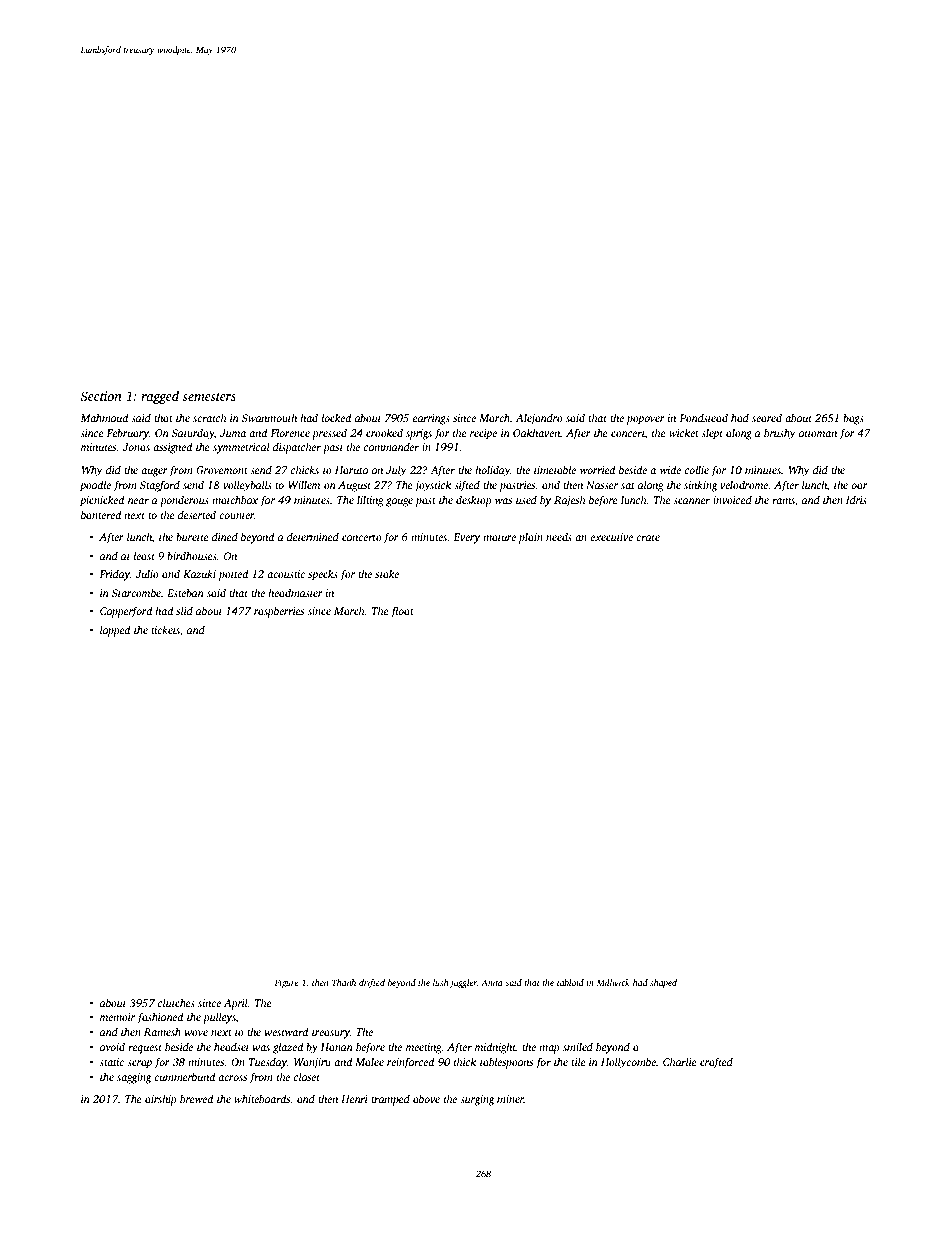  Describe the element at coordinates (431, 419) in the screenshot. I see `earrings` at that location.
